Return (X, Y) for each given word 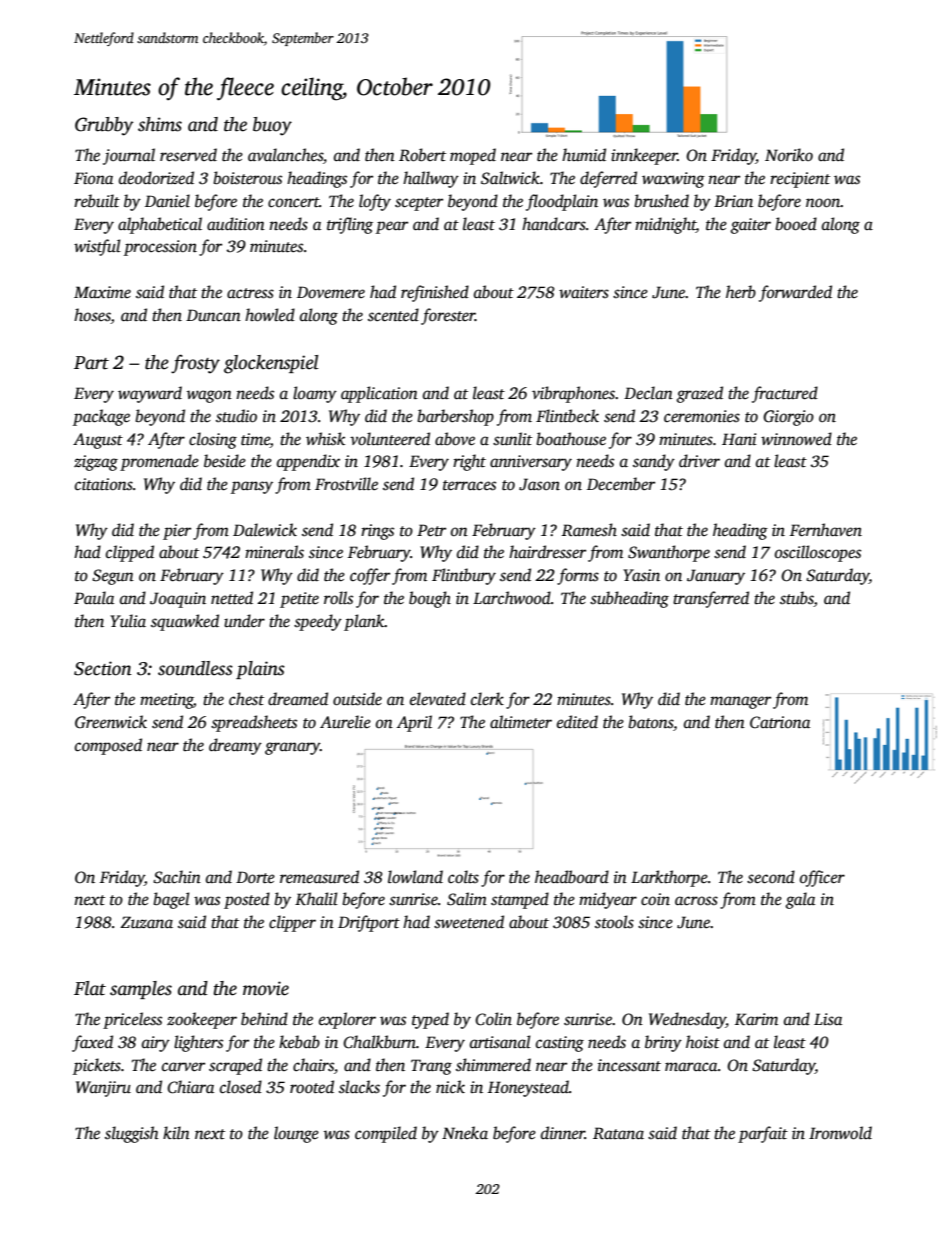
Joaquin (178, 600)
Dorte (255, 877)
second (771, 877)
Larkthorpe (669, 878)
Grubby (104, 126)
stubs (797, 599)
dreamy (235, 746)
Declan (648, 393)
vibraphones (573, 394)
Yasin (641, 575)
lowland (415, 877)
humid (584, 154)
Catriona (780, 722)
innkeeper (644, 156)
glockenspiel (271, 364)
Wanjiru (103, 1089)
